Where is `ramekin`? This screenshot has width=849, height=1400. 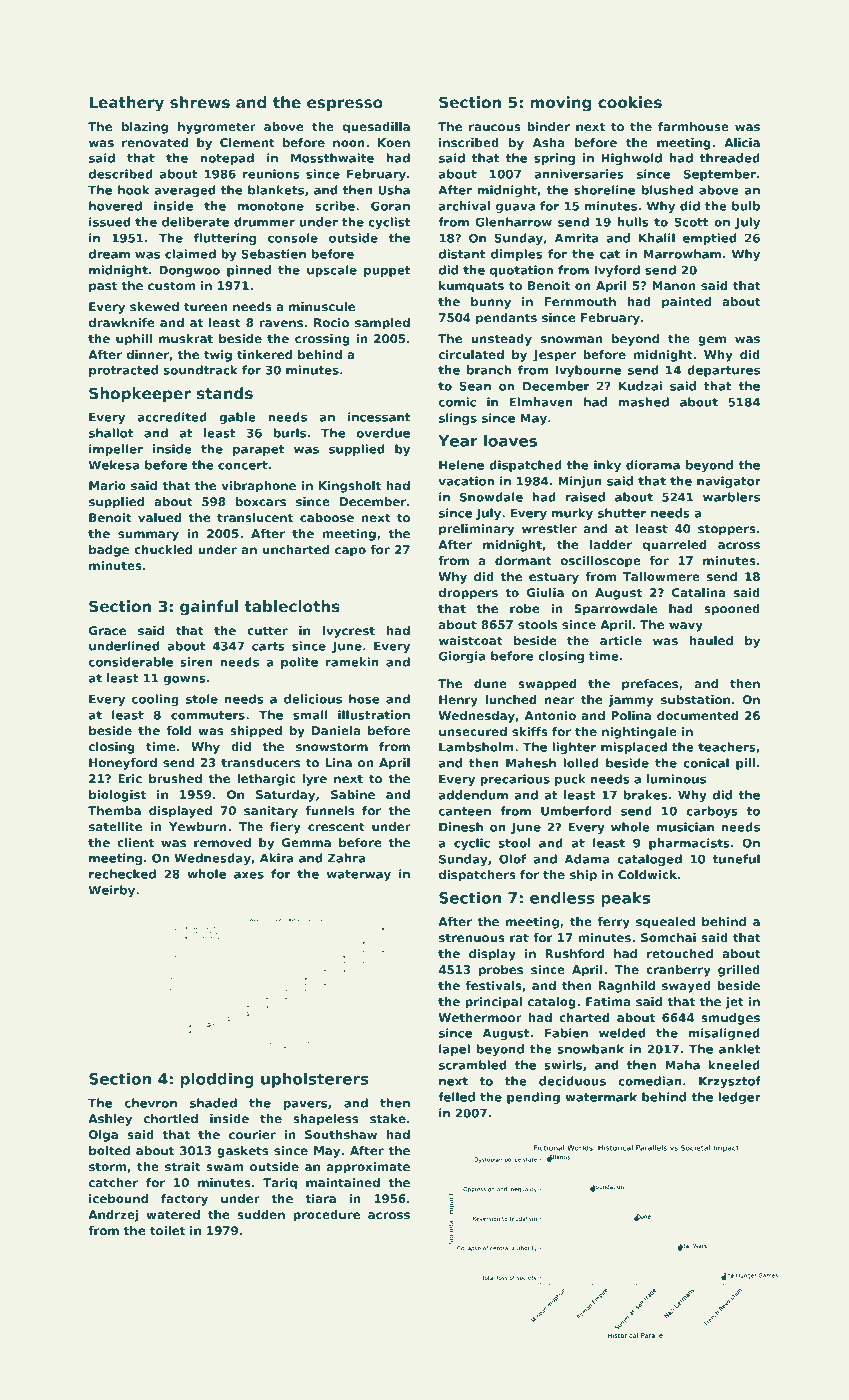
ramekin is located at coordinates (352, 662).
